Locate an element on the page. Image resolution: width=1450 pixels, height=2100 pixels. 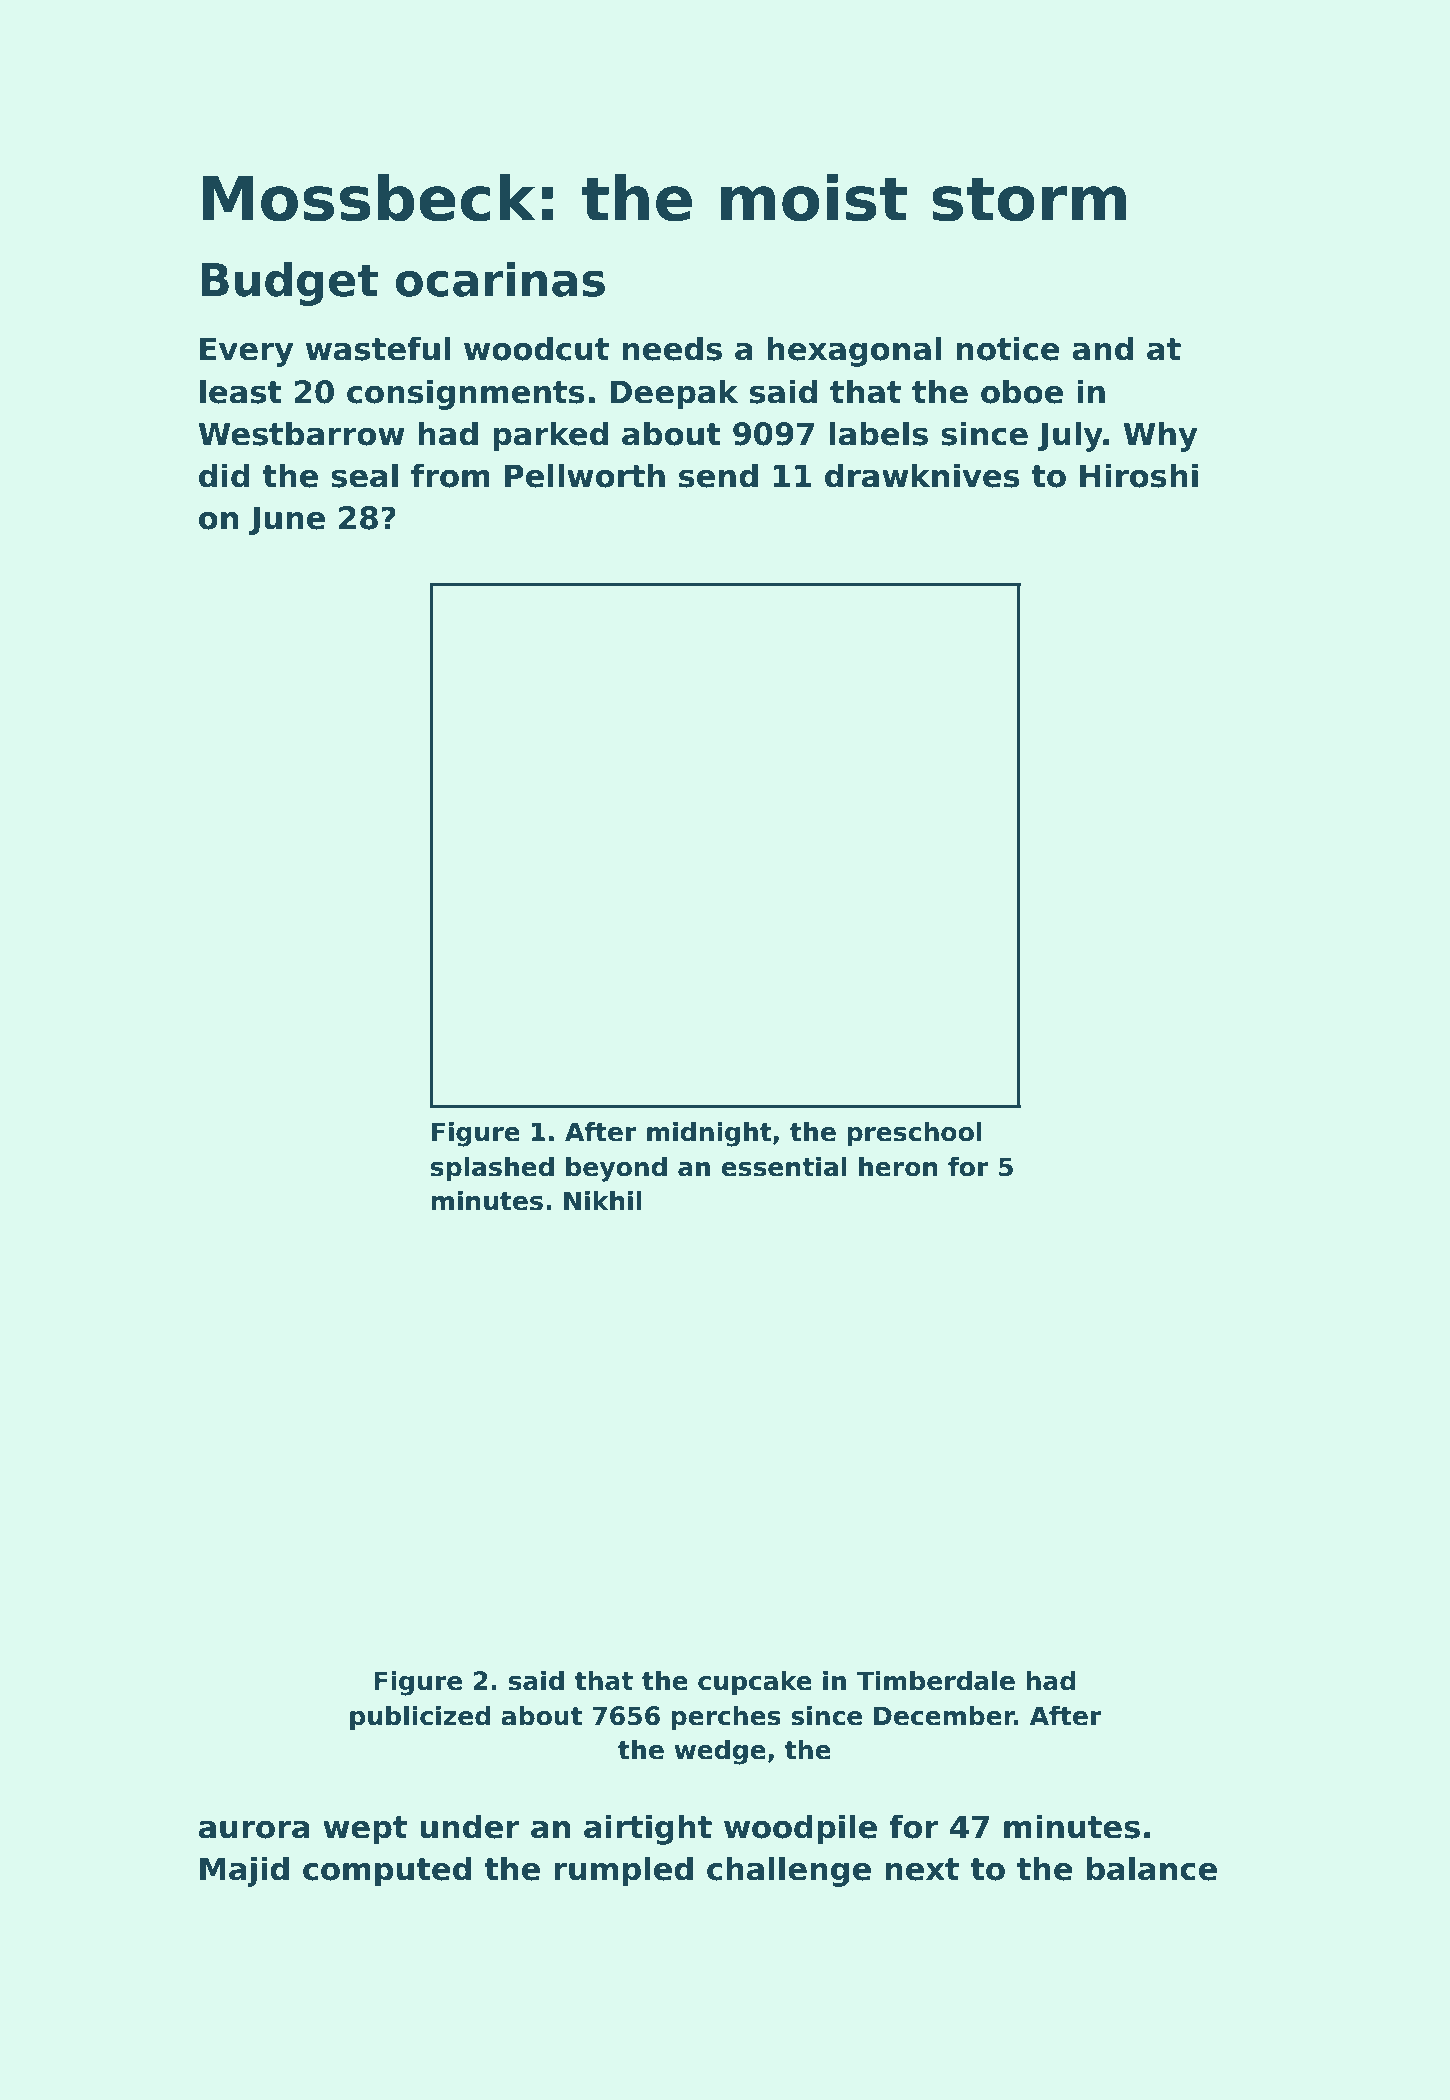
essential is located at coordinates (784, 1167).
